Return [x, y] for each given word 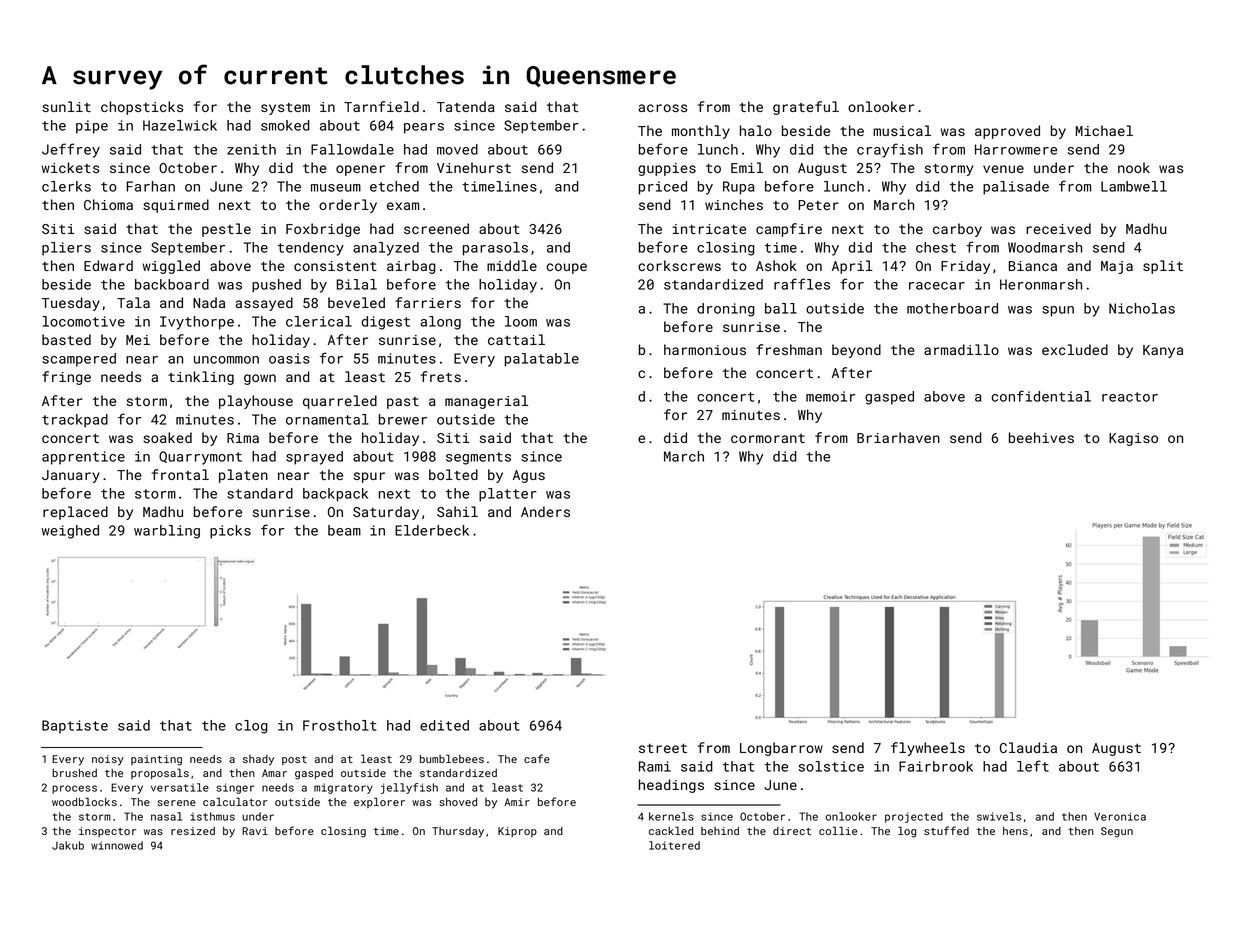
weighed [70, 532]
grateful [806, 108]
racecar [937, 286]
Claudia [1028, 747]
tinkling [201, 378]
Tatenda [466, 106]
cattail [516, 339]
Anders [545, 511]
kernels [671, 816]
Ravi [255, 831]
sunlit [66, 106]
